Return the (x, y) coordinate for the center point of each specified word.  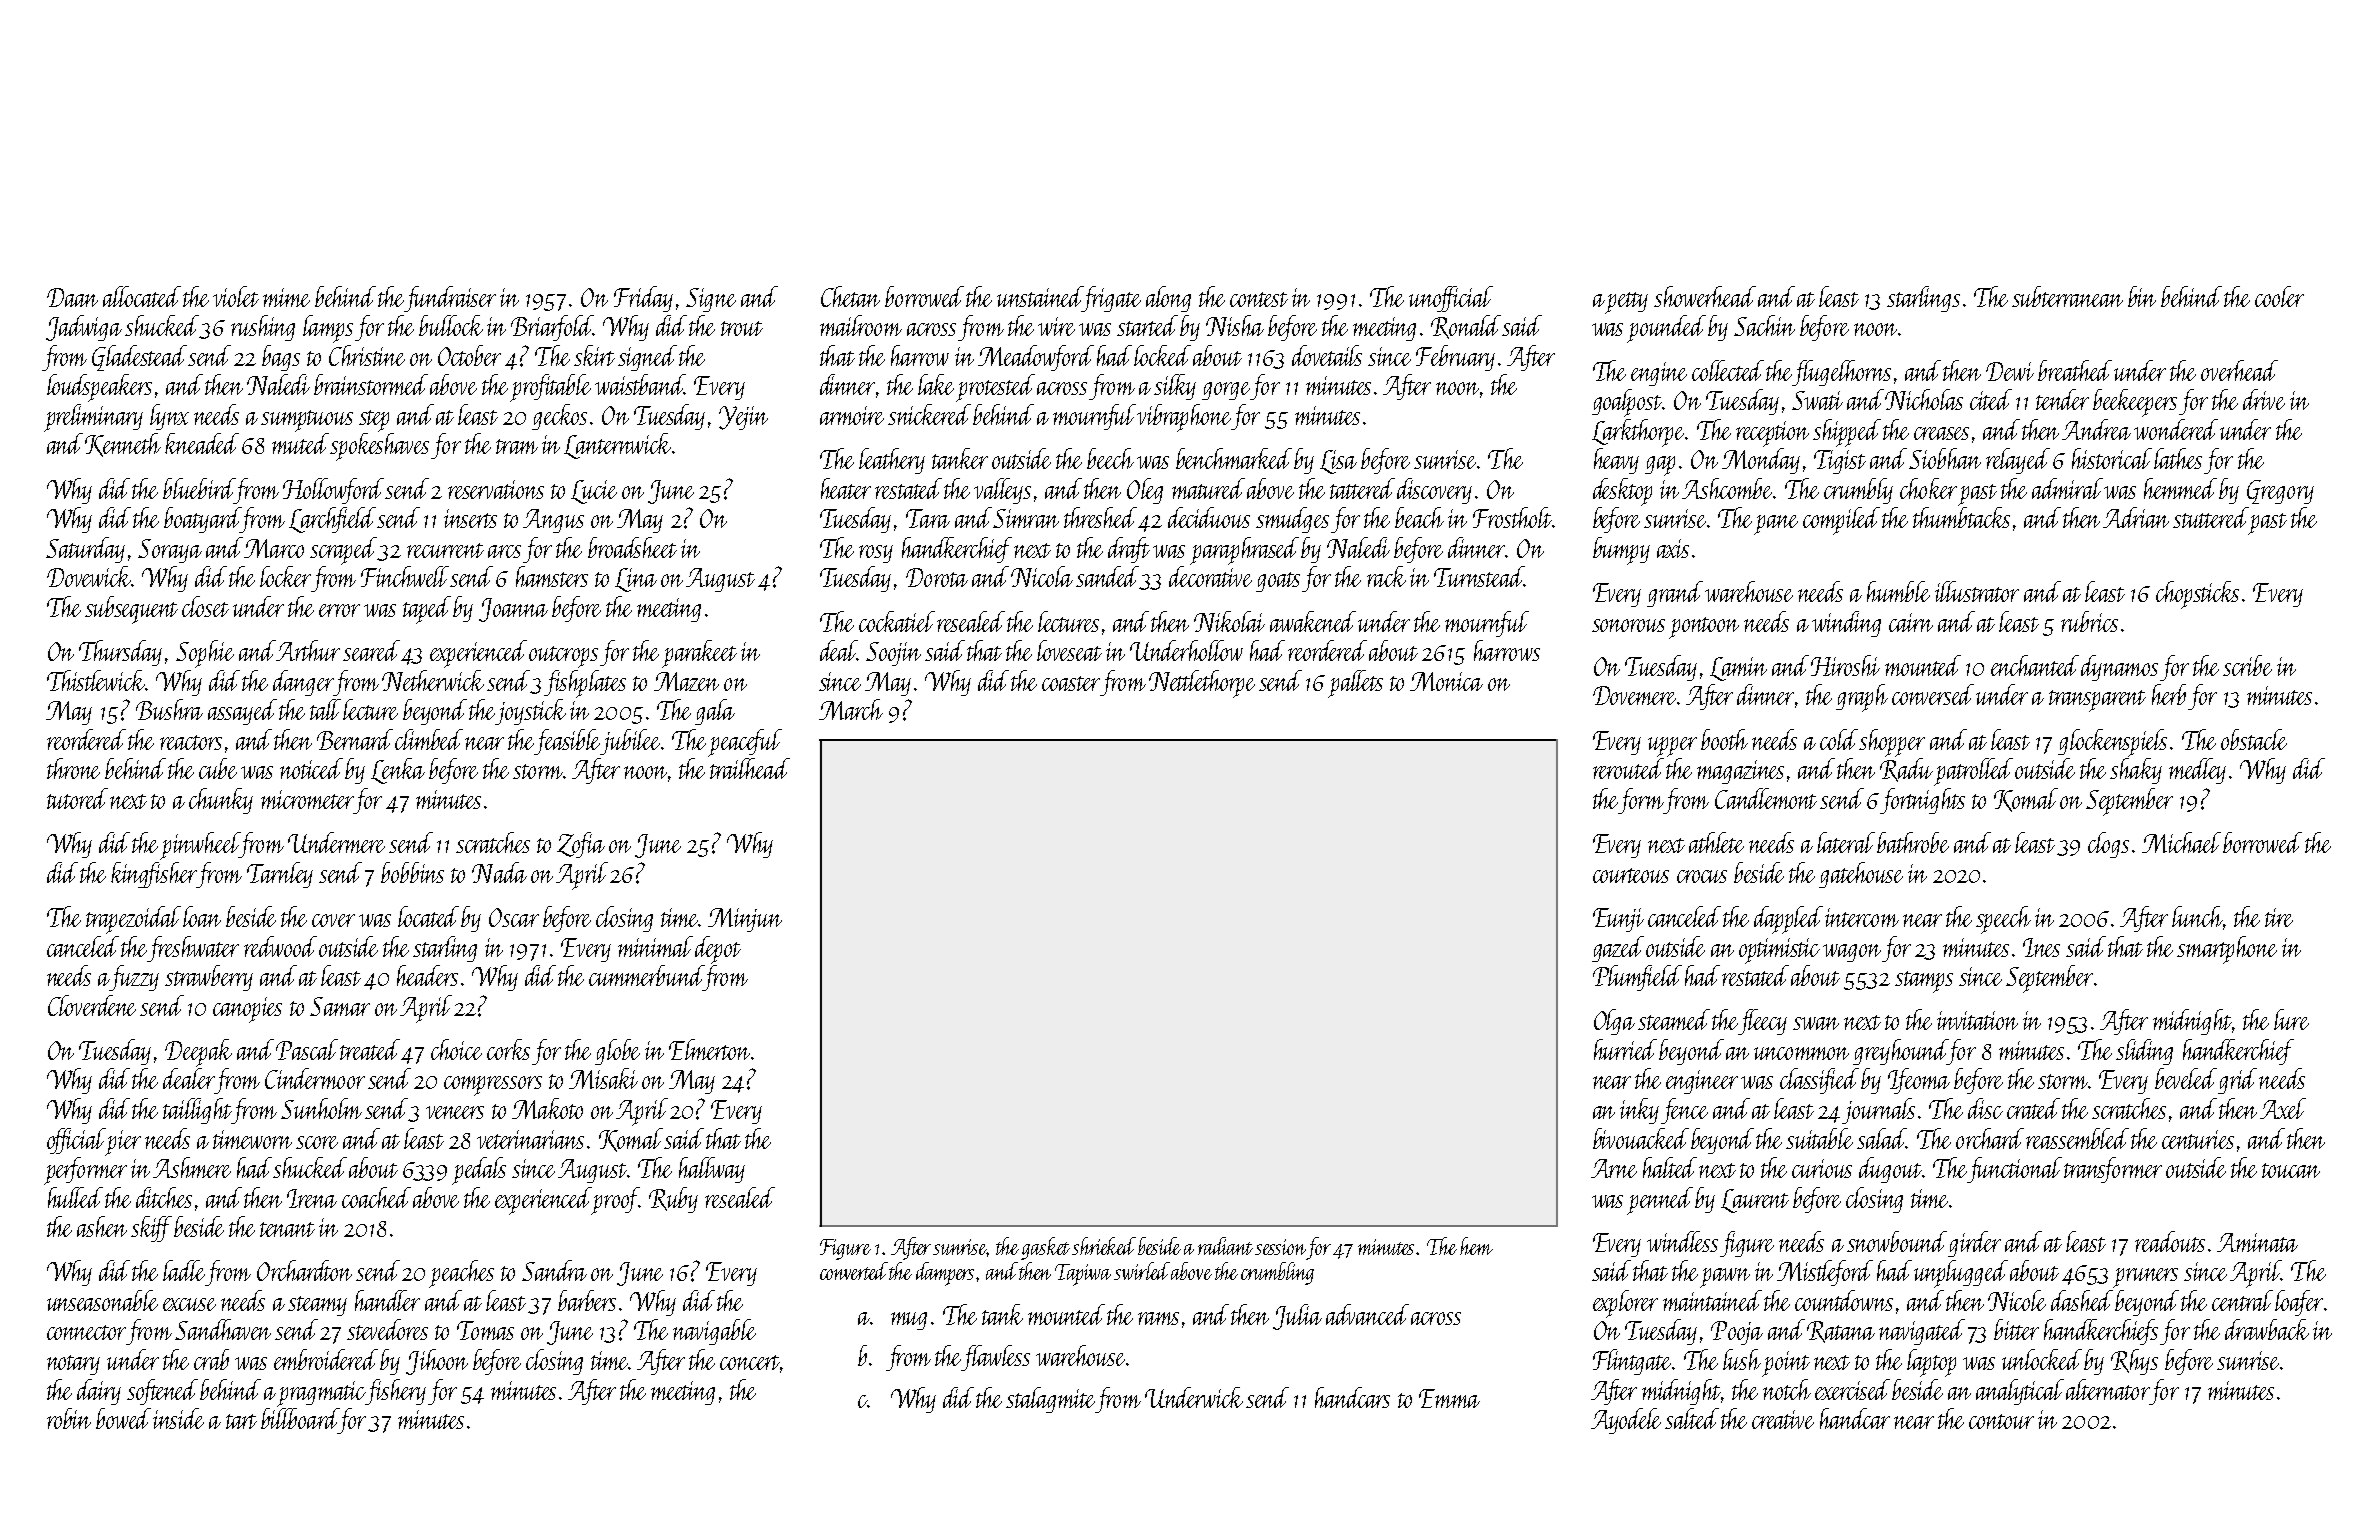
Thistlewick (96, 680)
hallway (712, 1170)
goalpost (1627, 403)
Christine (367, 355)
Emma (1449, 1398)
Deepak (198, 1053)
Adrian (2136, 517)
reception (1772, 434)
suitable (1819, 1138)
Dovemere (1634, 695)
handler (387, 1300)
